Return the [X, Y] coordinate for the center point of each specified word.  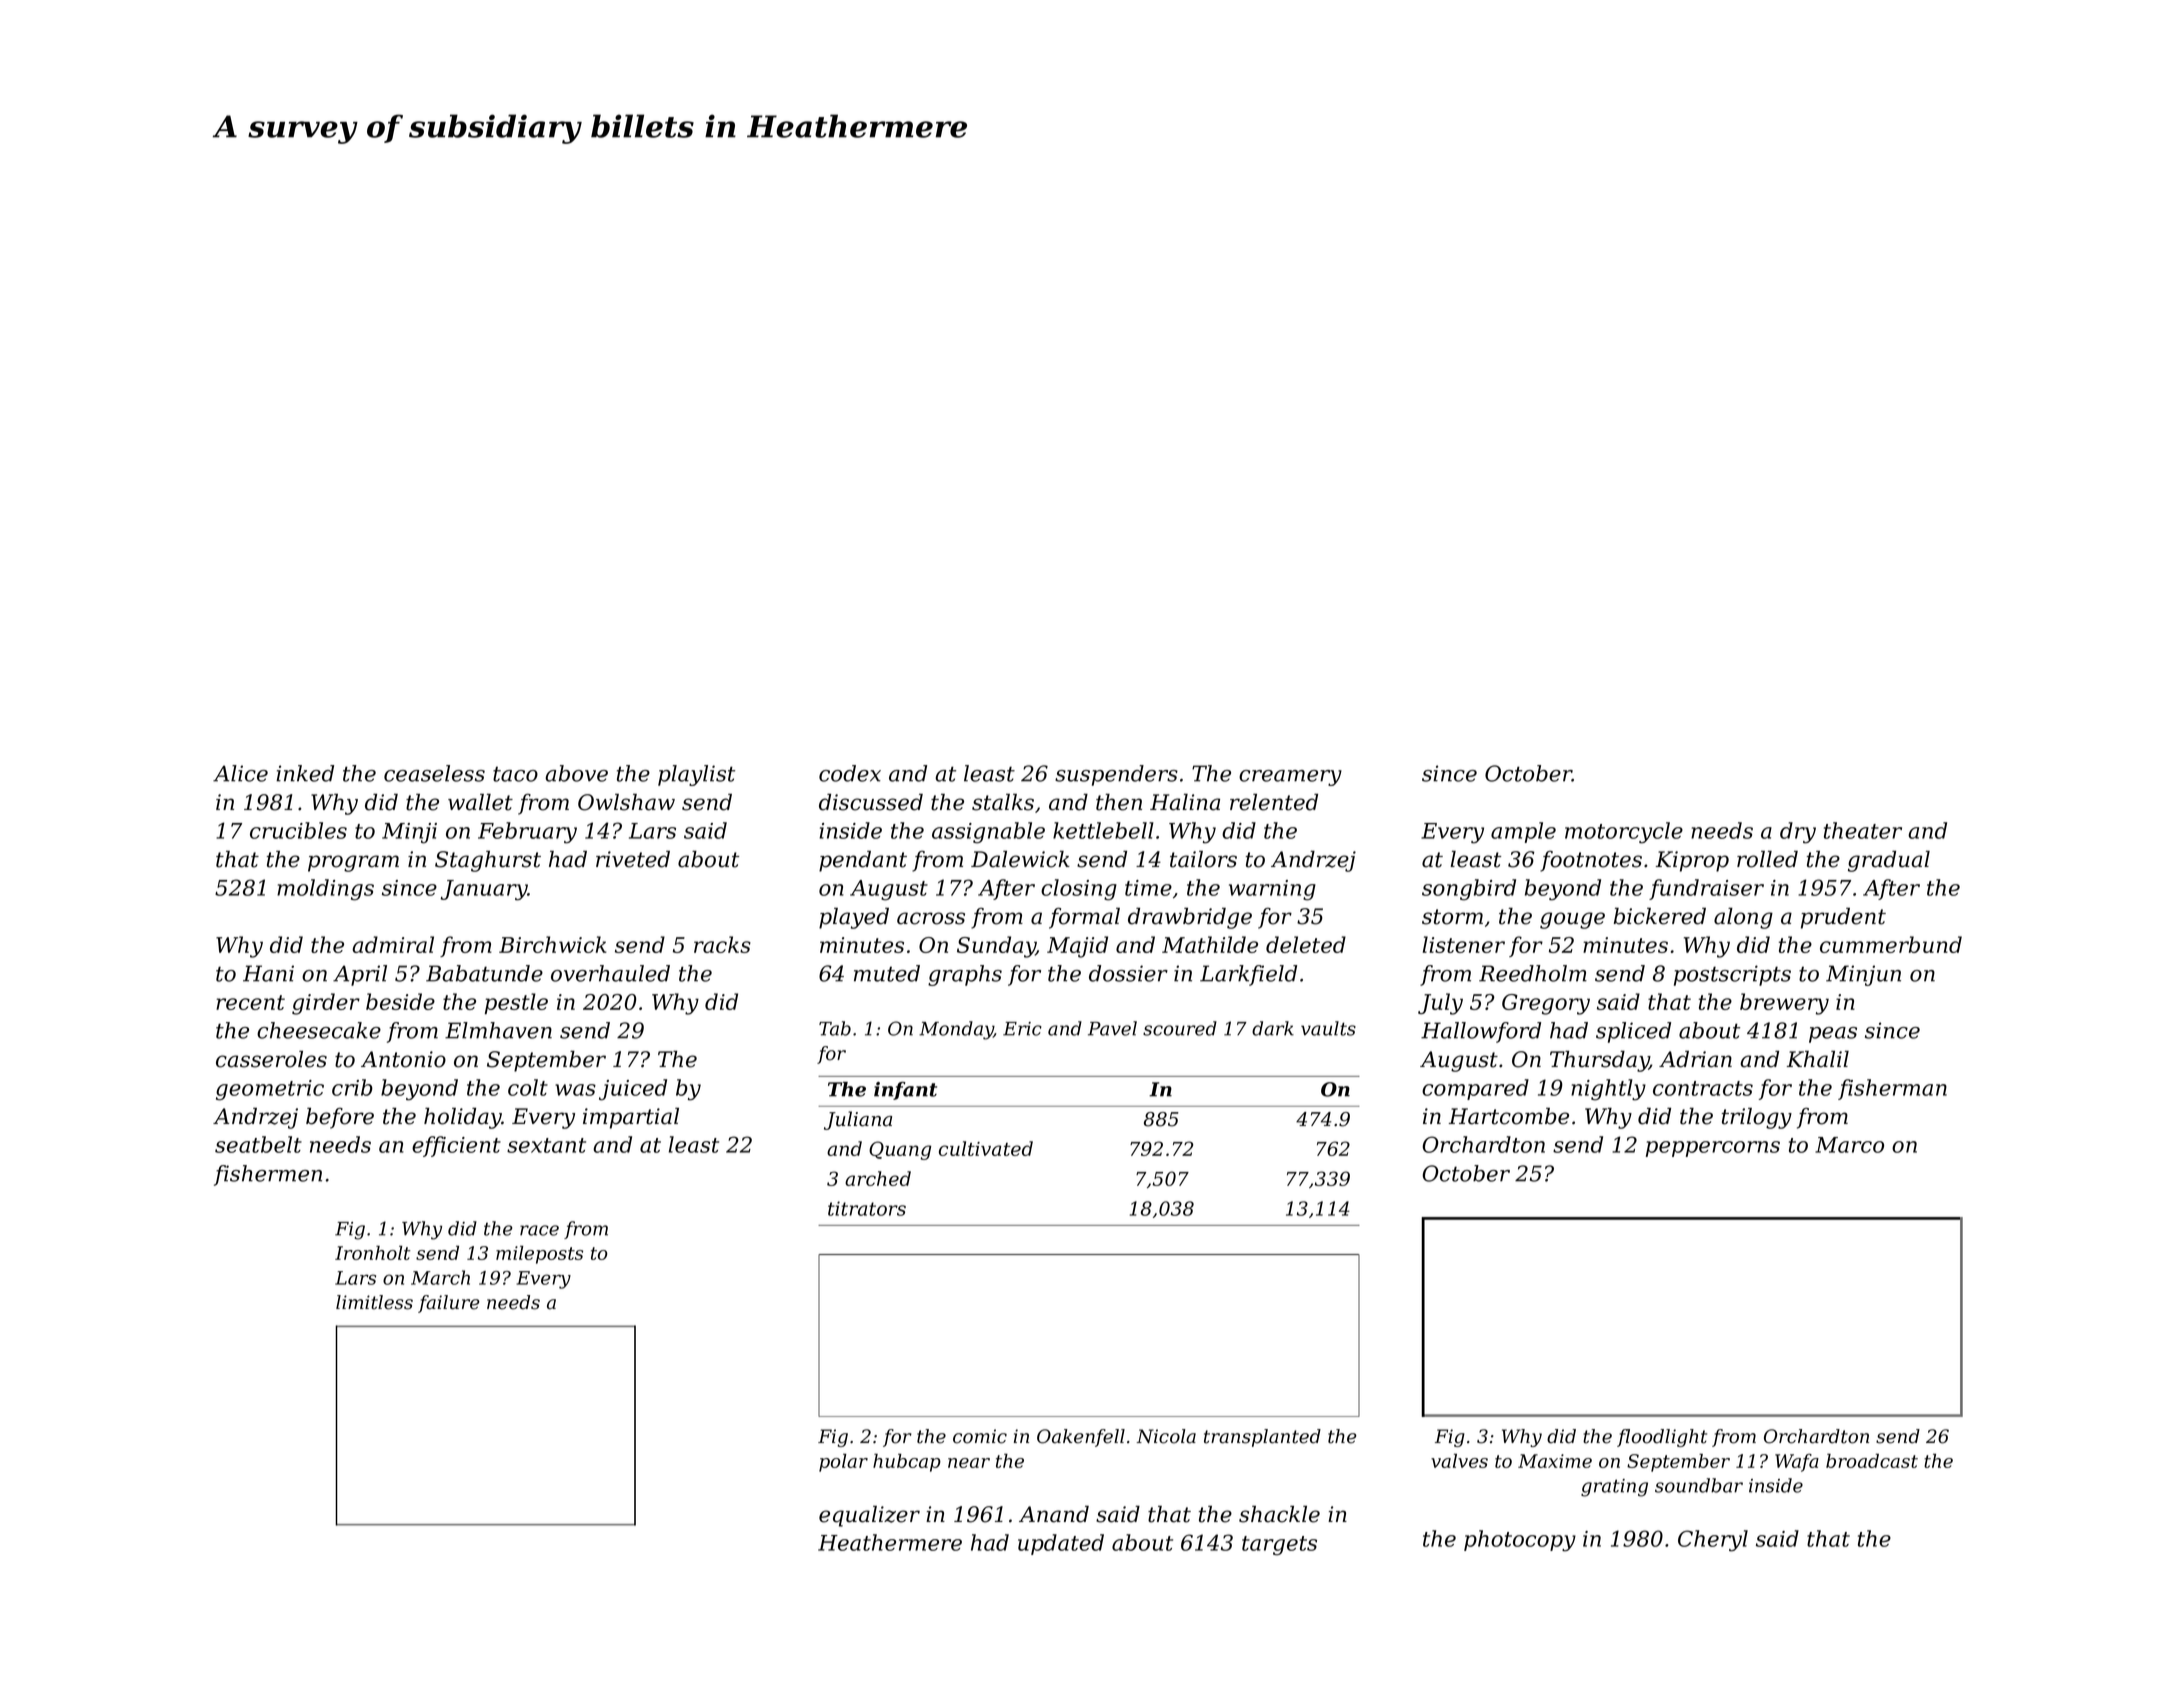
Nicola [1166, 1436]
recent [250, 1002]
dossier [1128, 973]
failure [449, 1304]
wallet [480, 802]
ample [1523, 832]
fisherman [1892, 1089]
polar [843, 1463]
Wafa [1797, 1462]
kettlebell [1103, 830]
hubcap [907, 1462]
